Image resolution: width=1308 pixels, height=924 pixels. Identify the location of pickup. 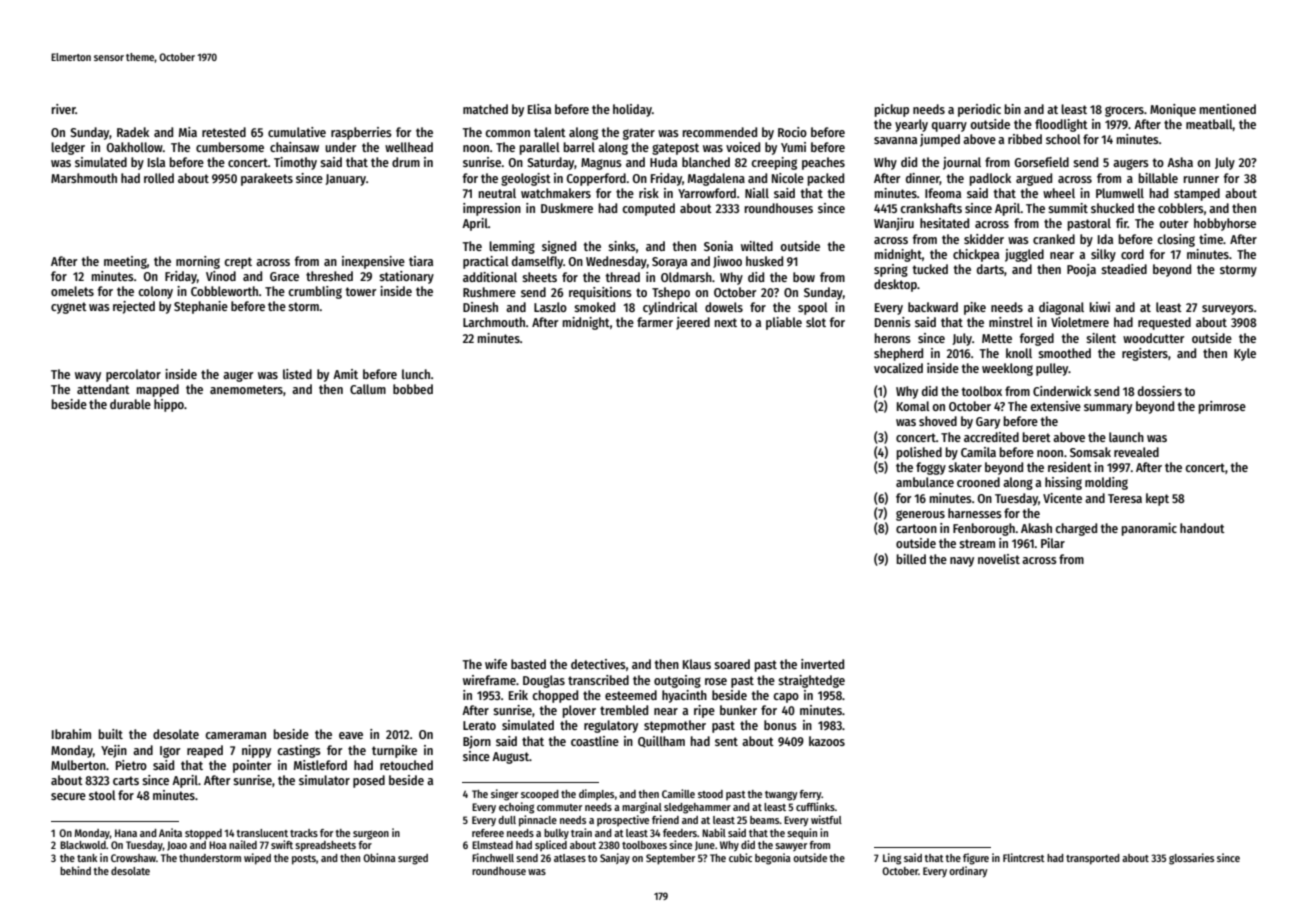
(892, 110).
